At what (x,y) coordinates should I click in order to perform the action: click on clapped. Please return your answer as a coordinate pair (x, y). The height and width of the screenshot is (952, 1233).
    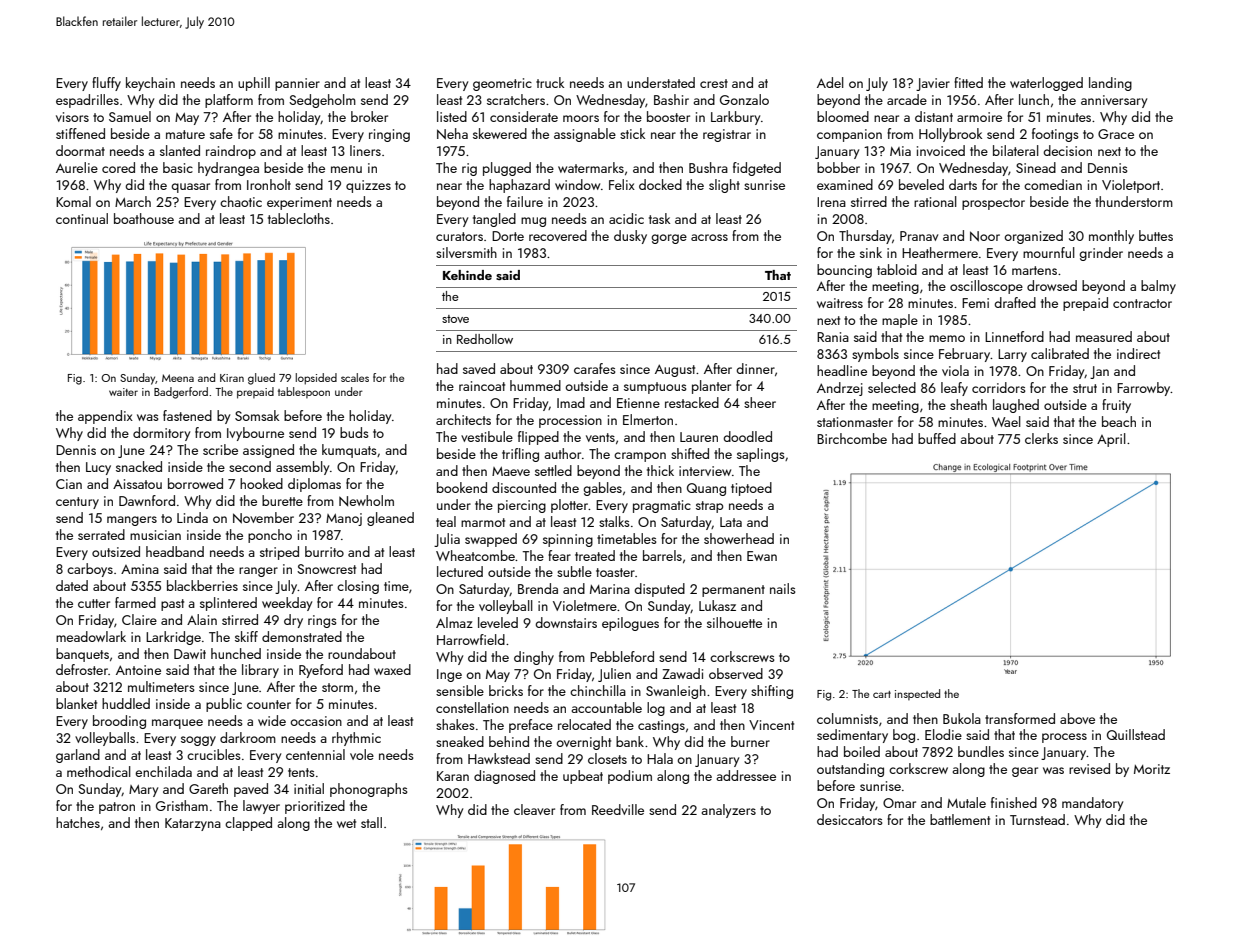
    Looking at the image, I should click on (248, 824).
